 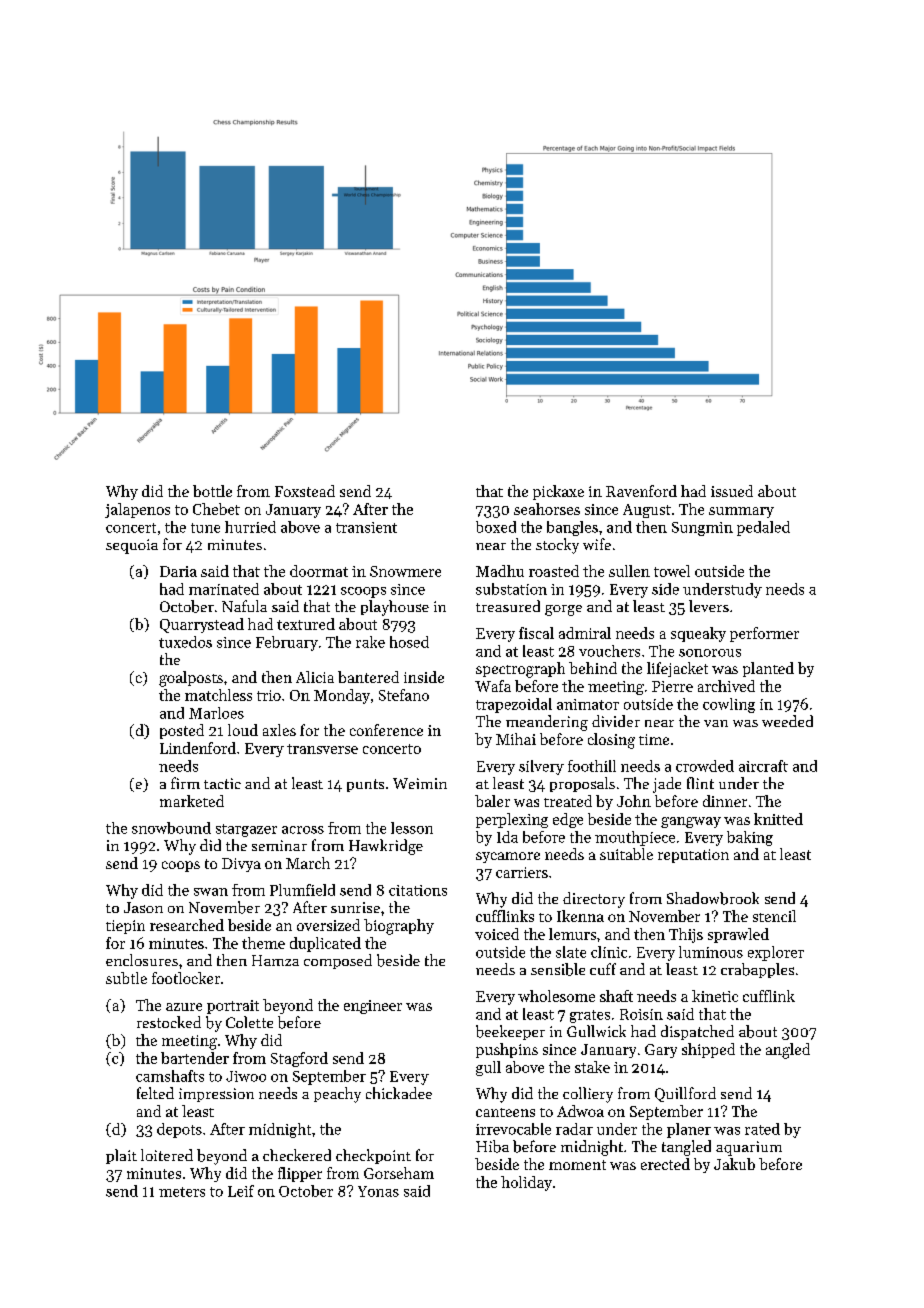 I want to click on Leif, so click(x=241, y=1191).
